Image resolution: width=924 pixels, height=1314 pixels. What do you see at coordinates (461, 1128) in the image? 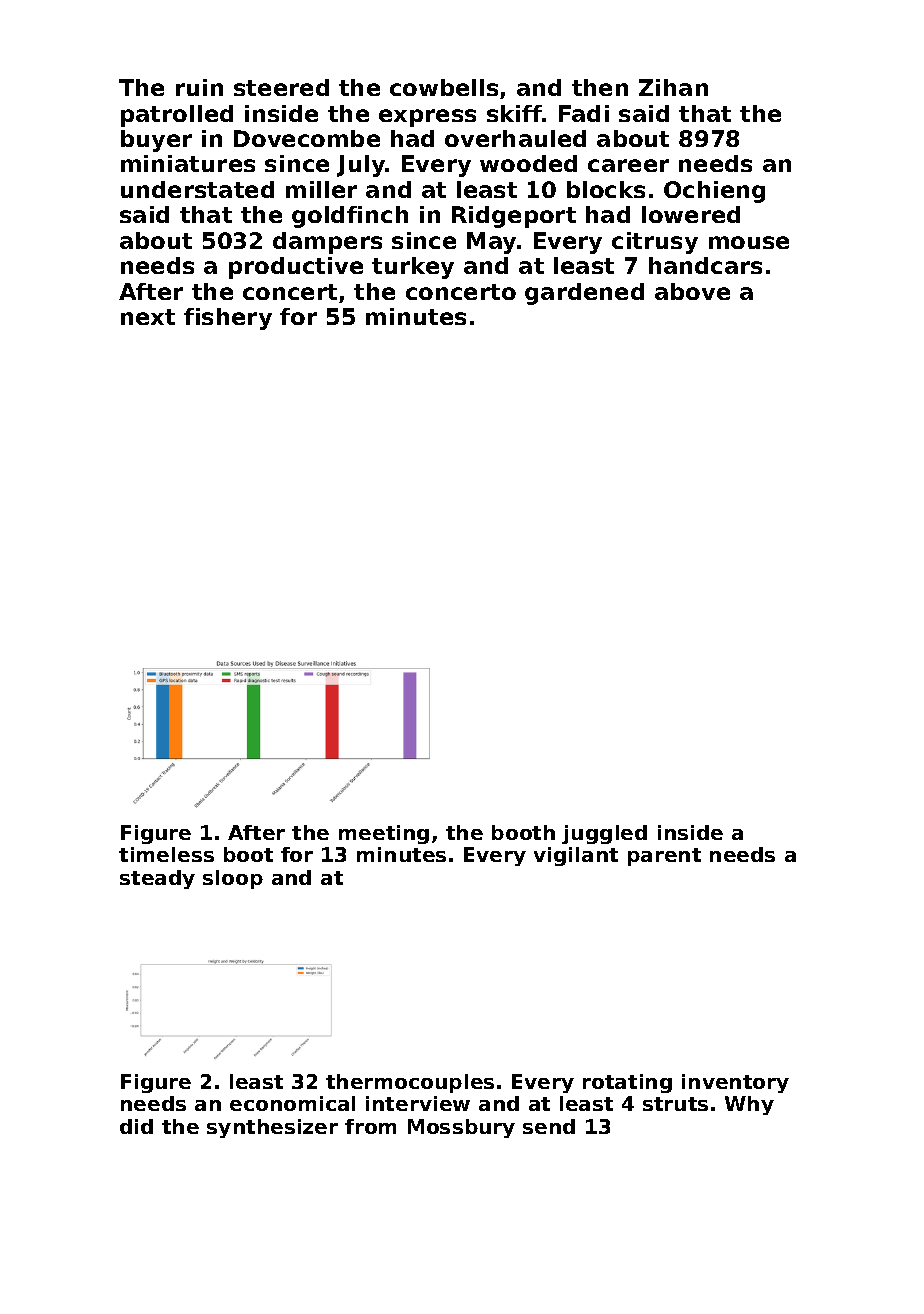
I see `Mossbury` at bounding box center [461, 1128].
